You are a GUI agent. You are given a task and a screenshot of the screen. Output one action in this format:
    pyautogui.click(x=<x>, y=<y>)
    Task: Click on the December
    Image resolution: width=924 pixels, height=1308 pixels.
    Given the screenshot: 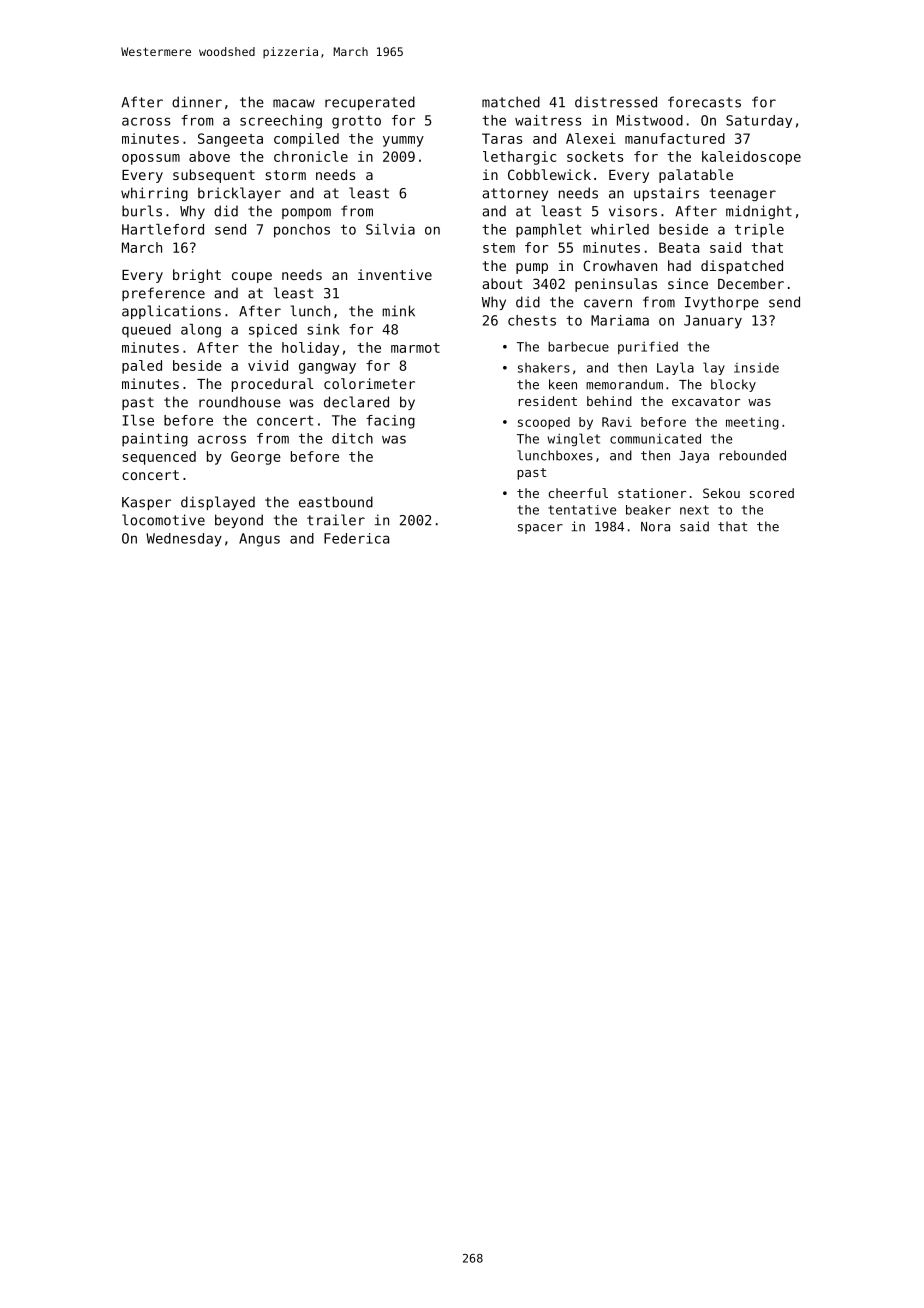 What is the action you would take?
    pyautogui.click(x=751, y=283)
